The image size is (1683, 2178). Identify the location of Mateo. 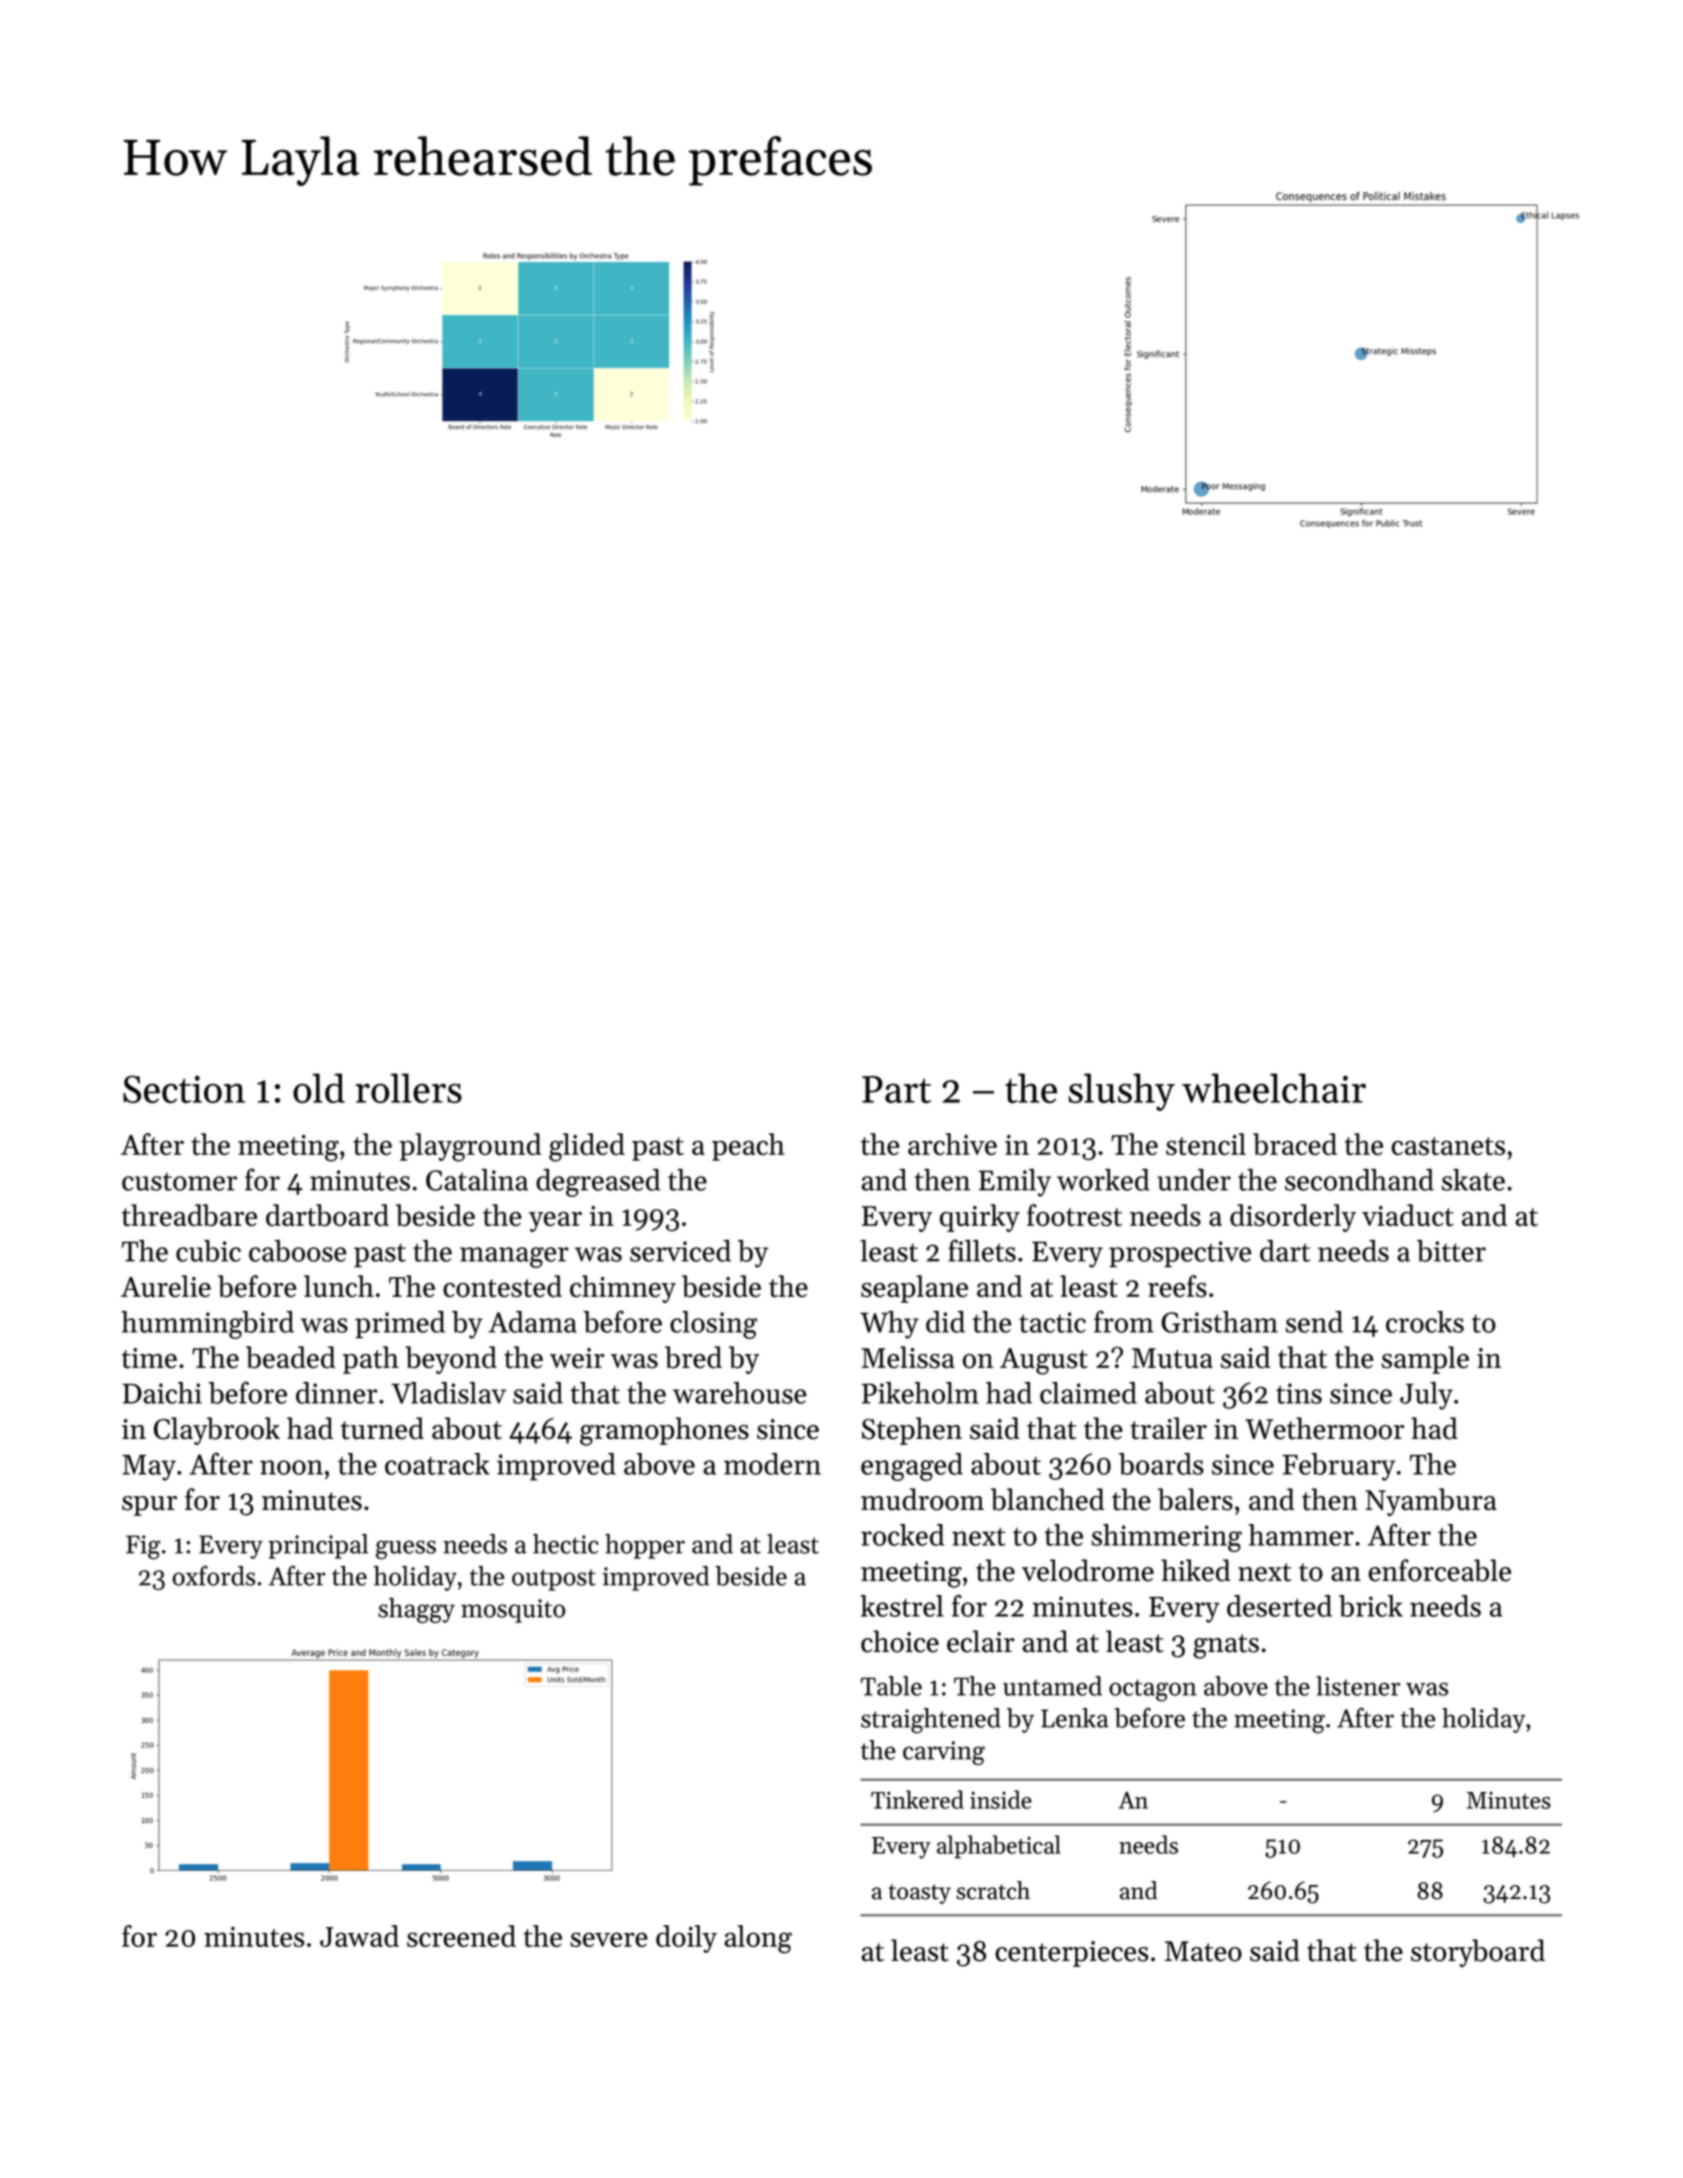
(1203, 1951).
